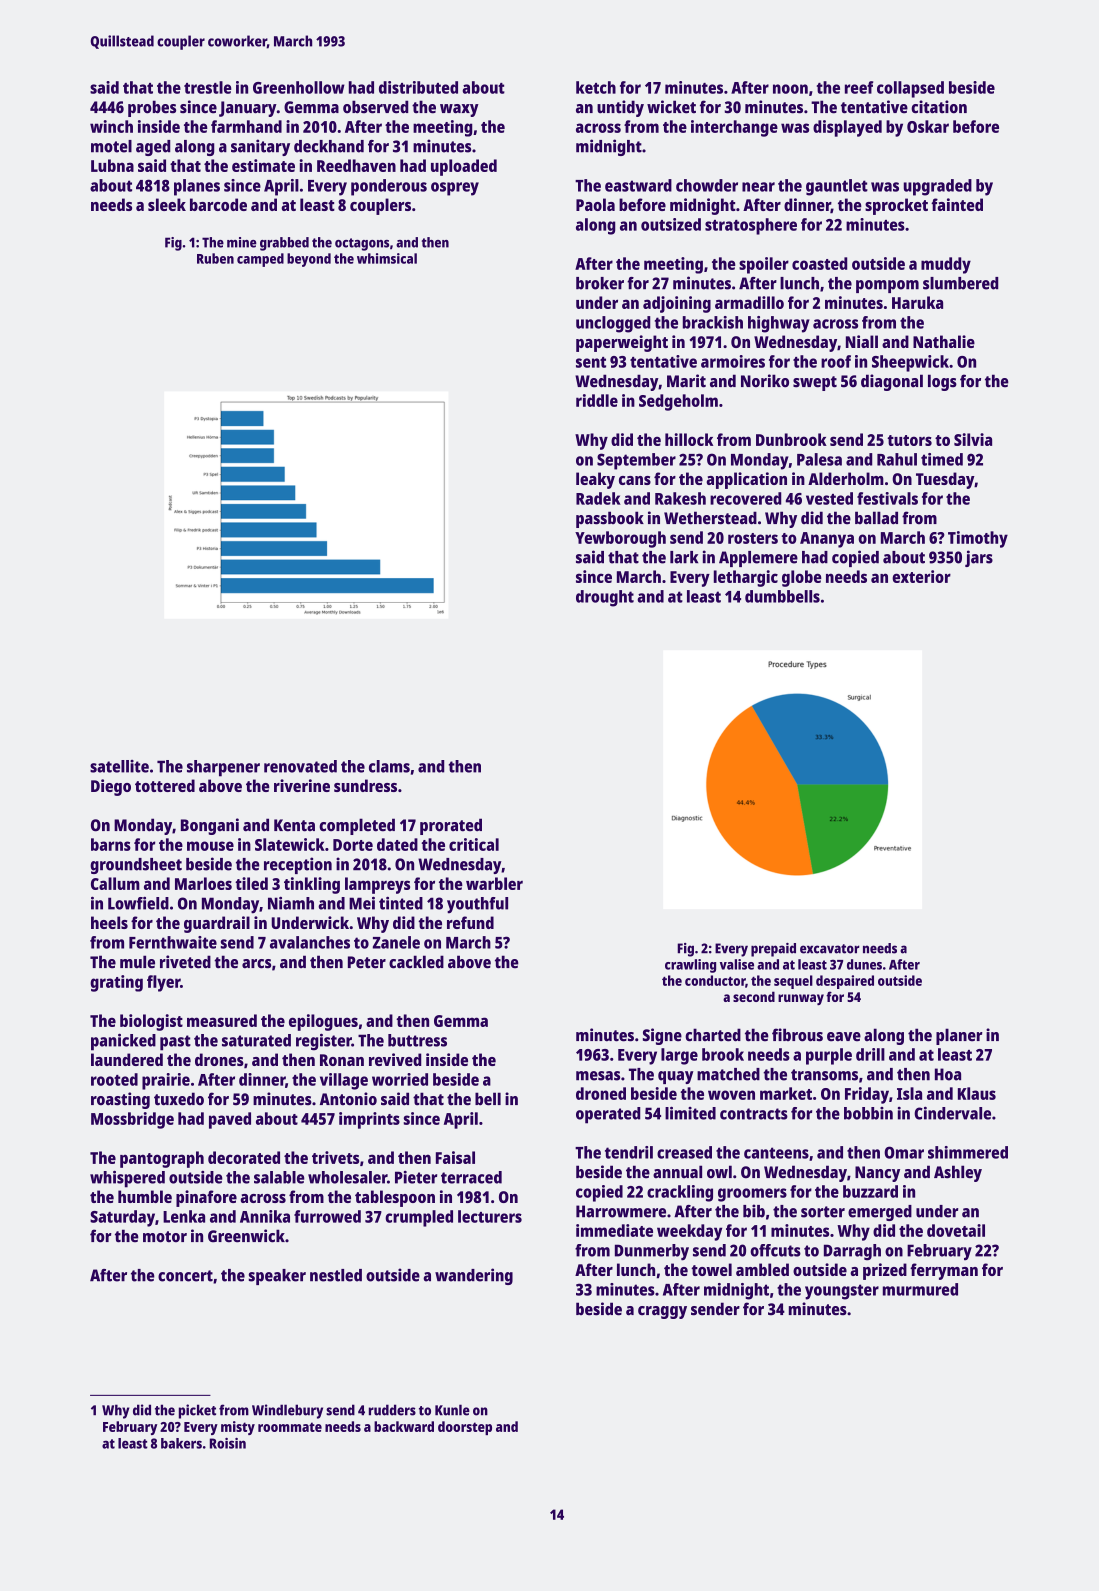 The image size is (1099, 1591). What do you see at coordinates (968, 1152) in the page?
I see `shimmered` at bounding box center [968, 1152].
